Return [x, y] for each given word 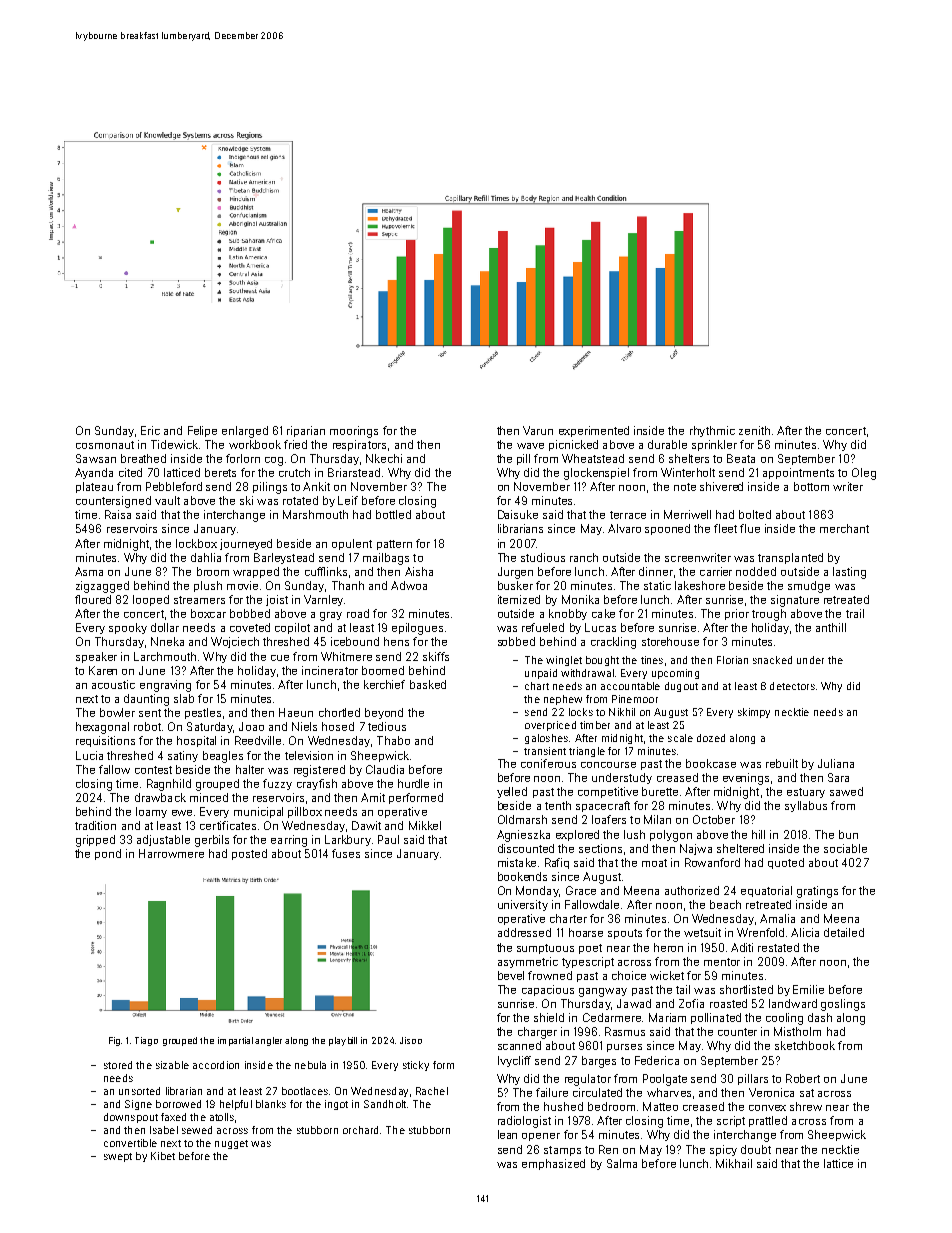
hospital [196, 741]
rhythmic [712, 431]
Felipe [202, 431]
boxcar [208, 613]
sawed [846, 791]
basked [428, 684]
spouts [625, 934]
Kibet [163, 1156]
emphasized [553, 1164]
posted [249, 854]
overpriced [550, 726]
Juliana [836, 763]
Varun [538, 430]
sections [600, 848]
